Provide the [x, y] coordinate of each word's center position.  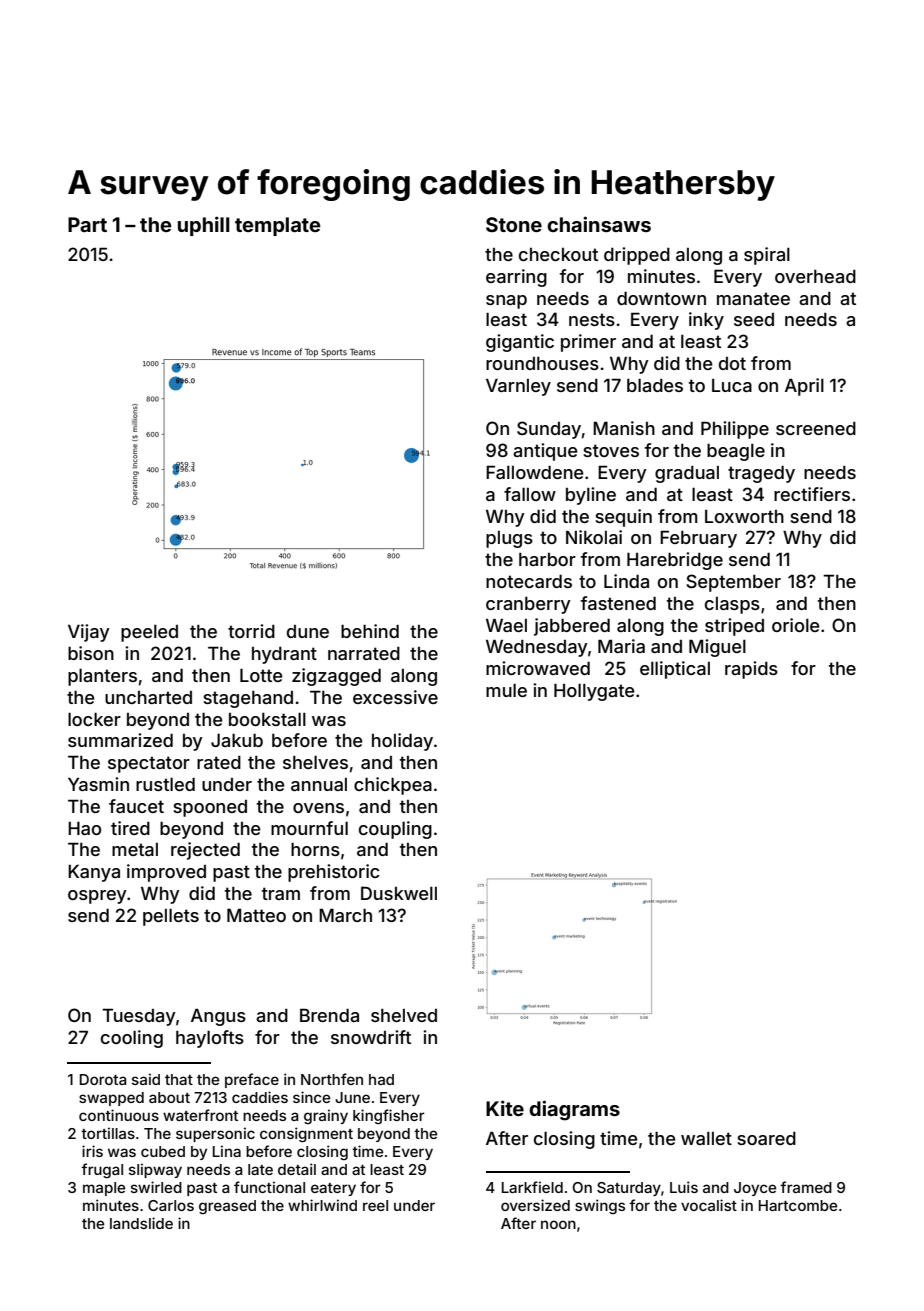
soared [766, 1138]
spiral [767, 256]
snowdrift [371, 1037]
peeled [149, 633]
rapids [751, 670]
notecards [529, 581]
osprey [97, 897]
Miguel [717, 648]
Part [87, 224]
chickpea [393, 786]
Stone [514, 224]
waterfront [200, 1115]
